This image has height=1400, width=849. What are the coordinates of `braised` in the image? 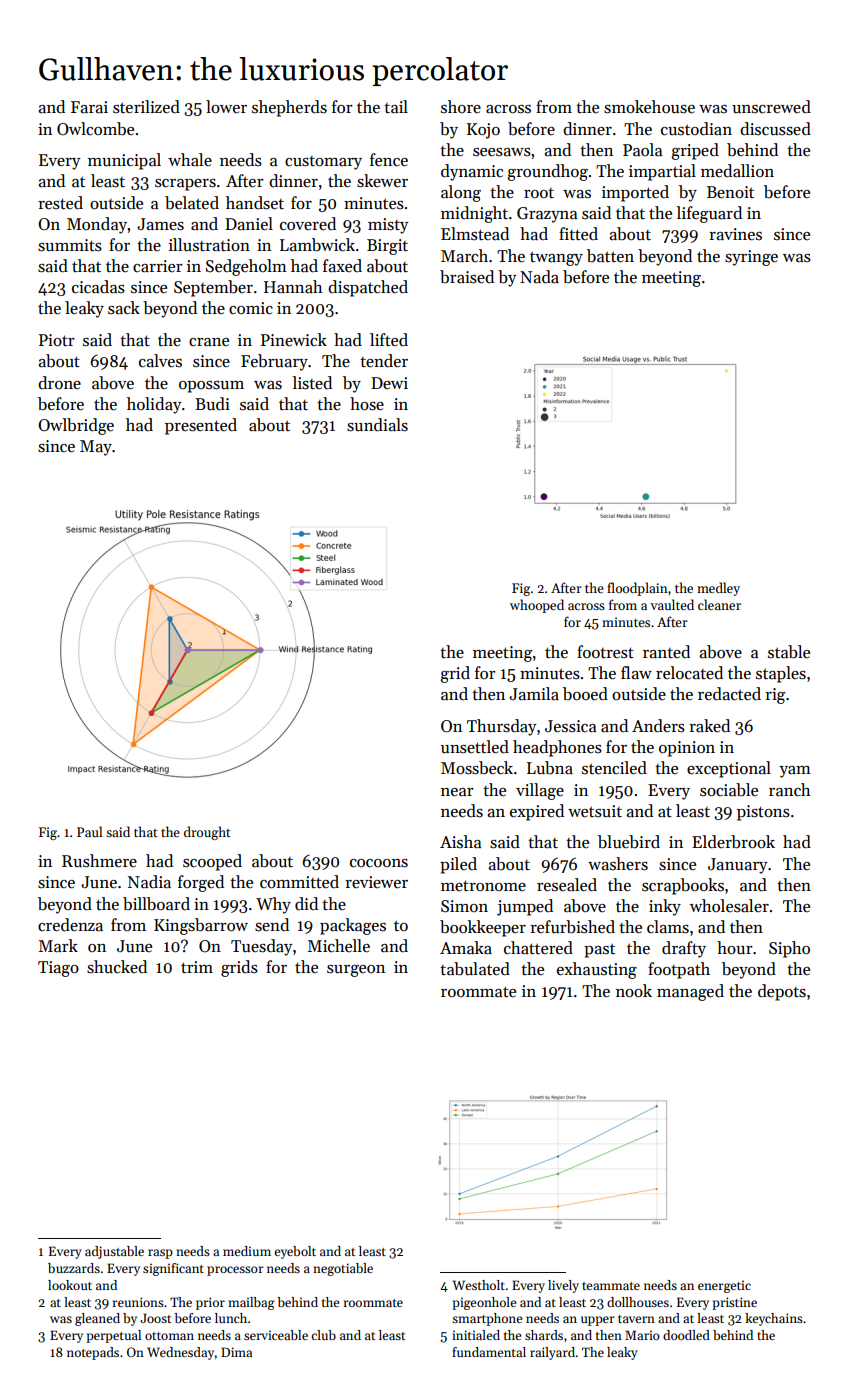 It's located at (467, 277).
